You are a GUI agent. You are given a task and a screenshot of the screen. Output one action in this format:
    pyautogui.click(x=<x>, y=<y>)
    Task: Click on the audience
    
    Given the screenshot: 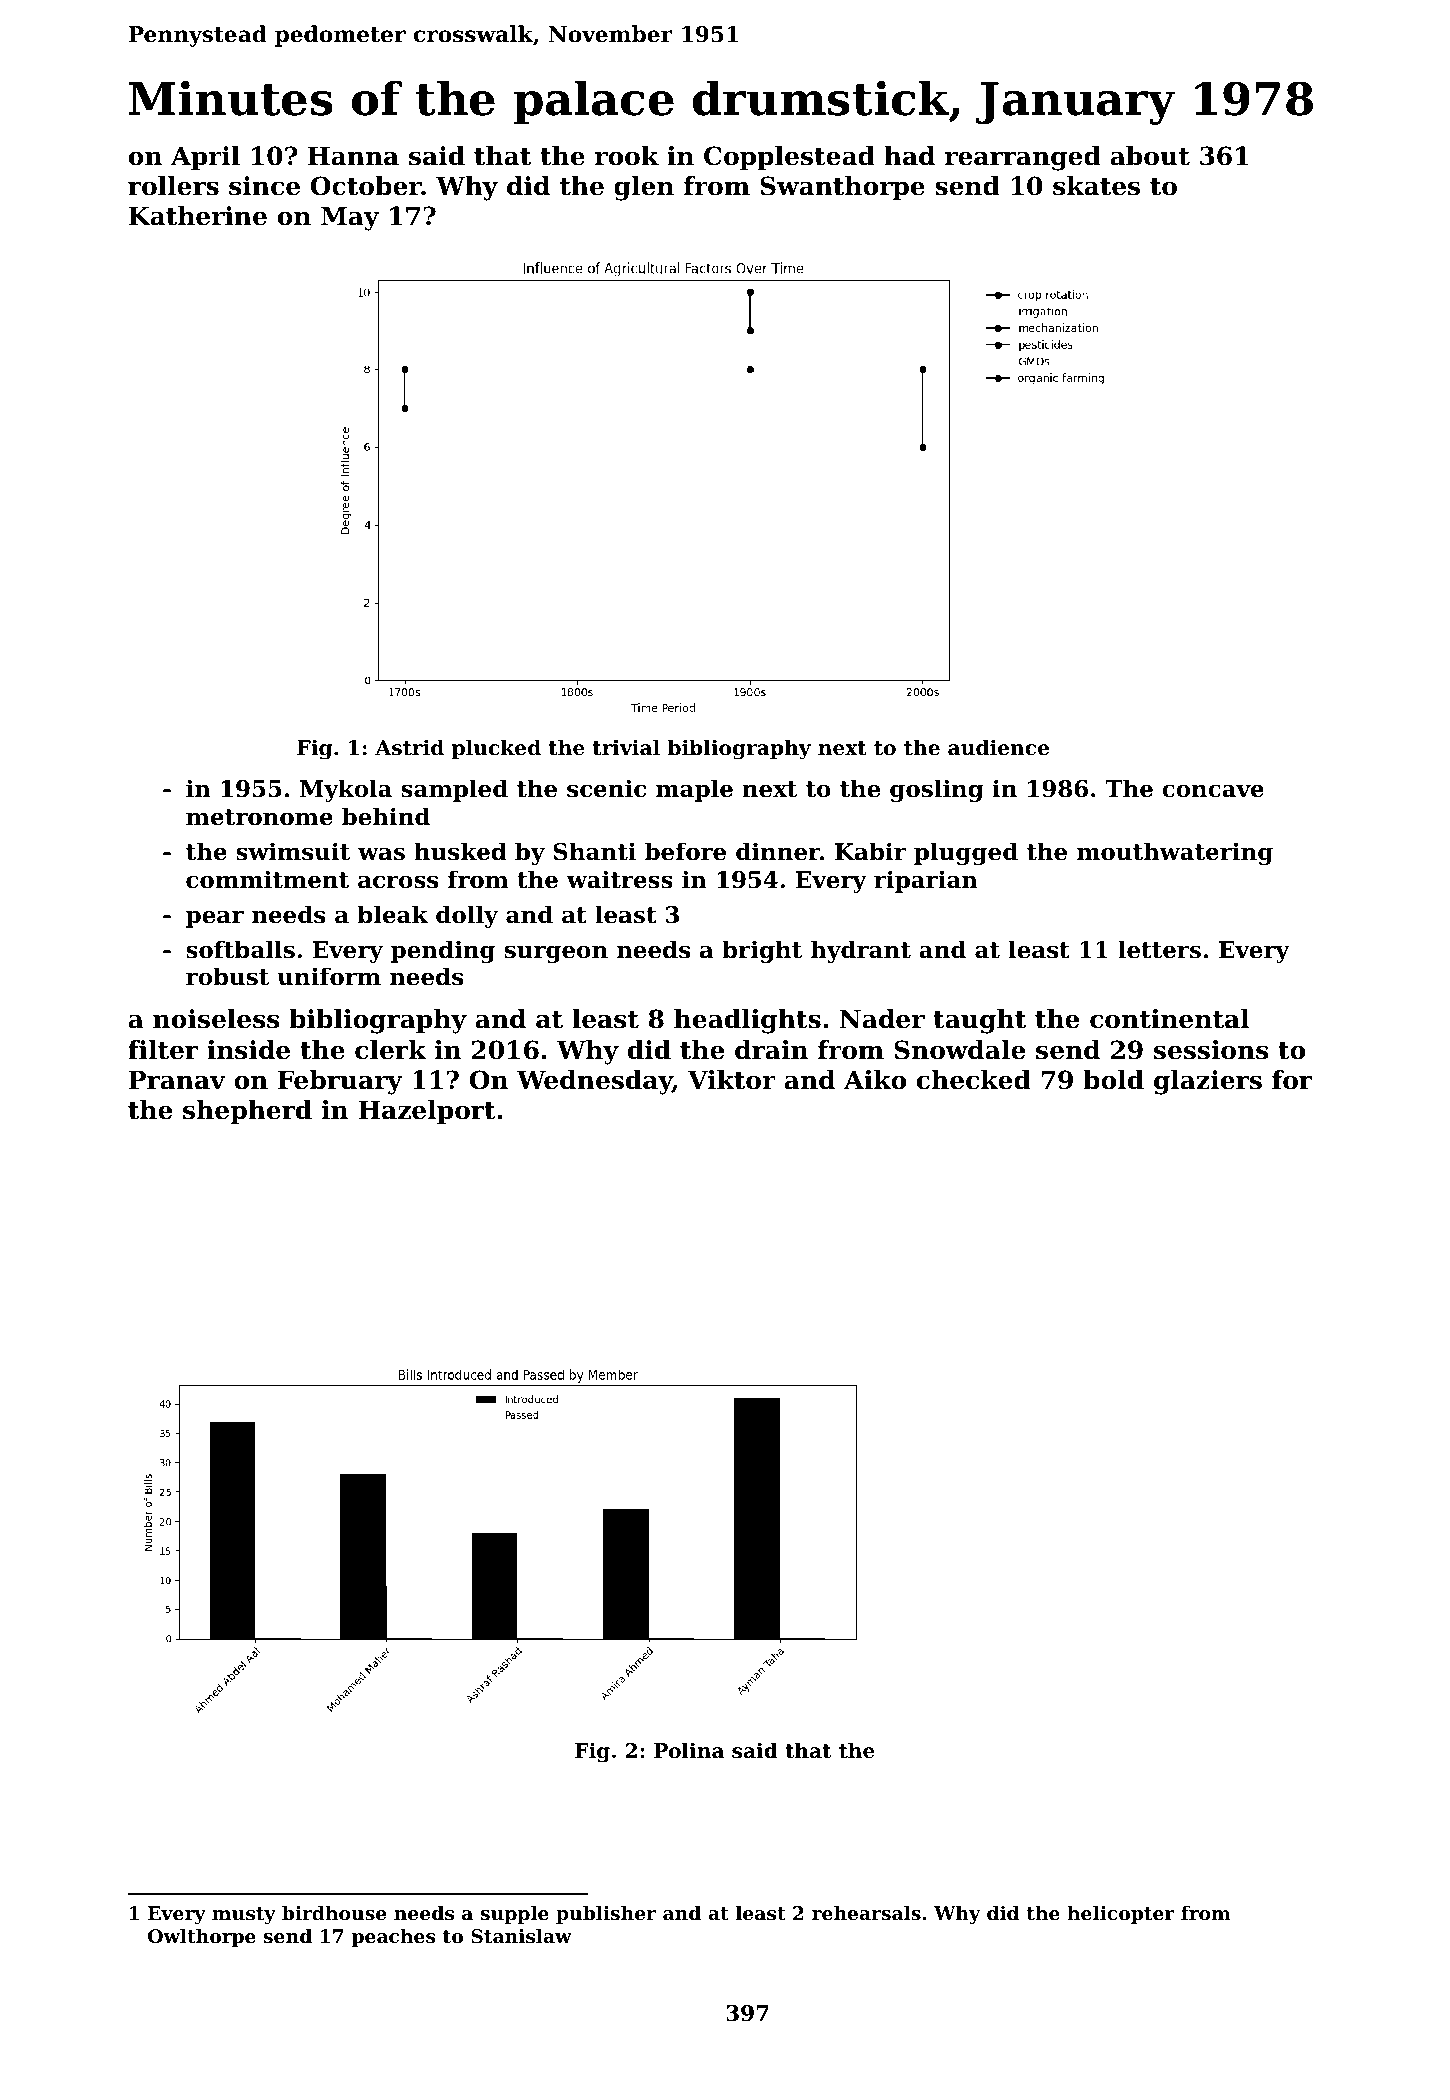 What is the action you would take?
    pyautogui.click(x=998, y=747)
